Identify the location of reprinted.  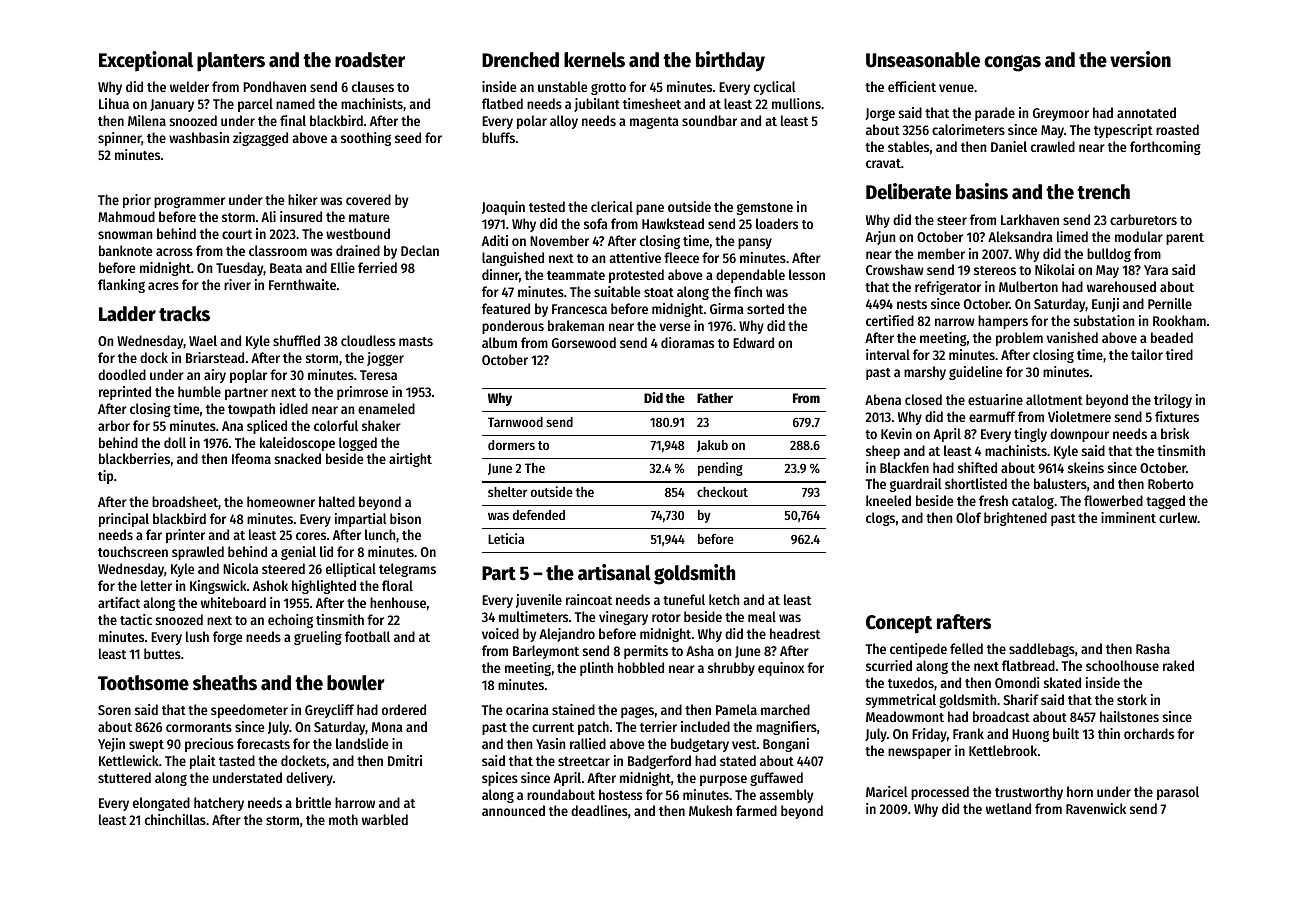
(125, 393).
